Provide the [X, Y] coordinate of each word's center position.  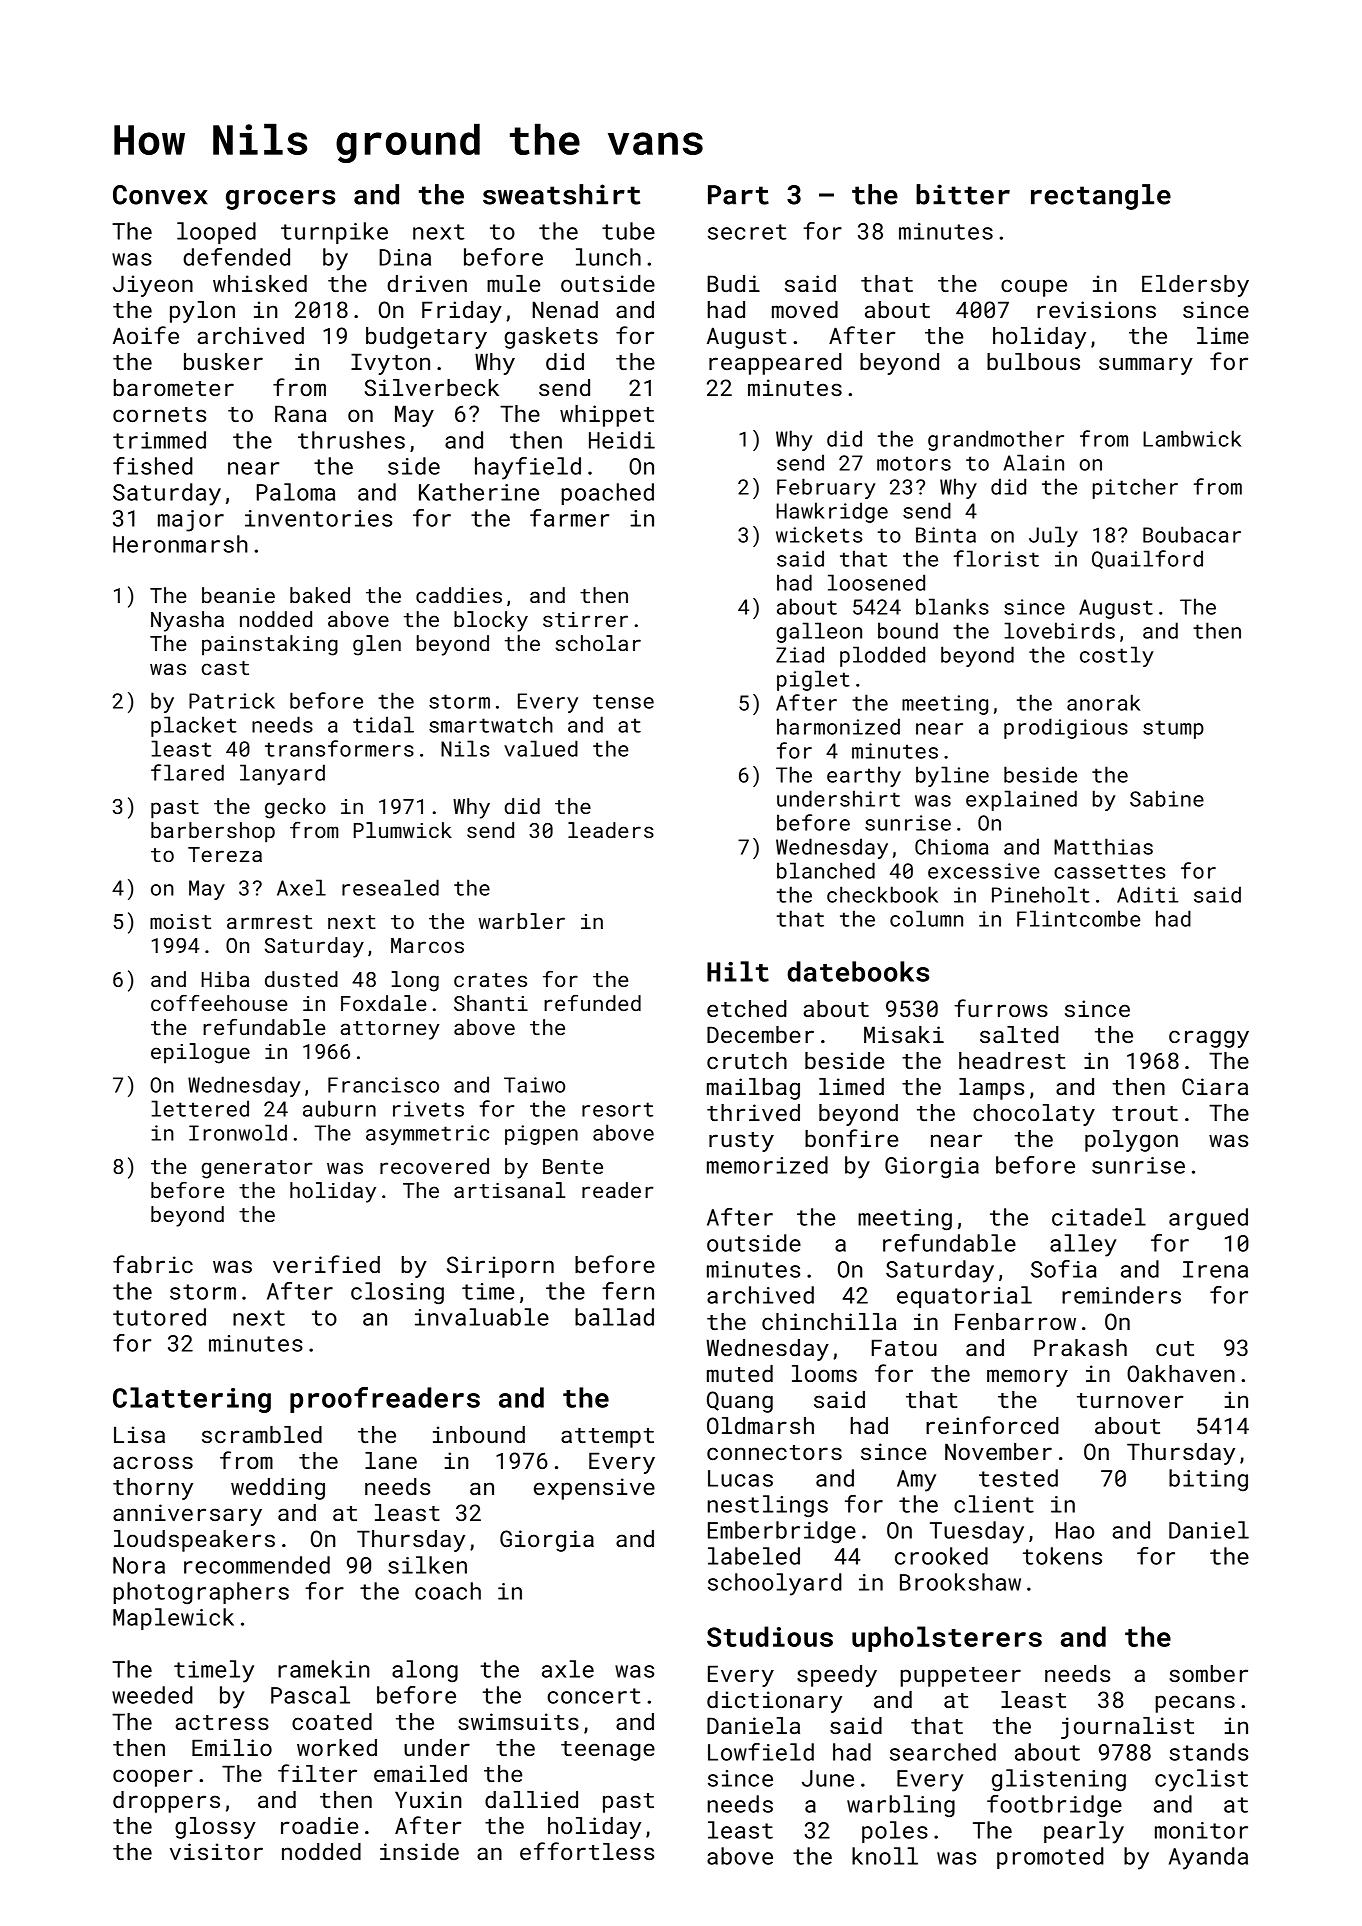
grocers [280, 200]
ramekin [323, 1669]
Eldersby [1195, 286]
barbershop [213, 832]
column [926, 918]
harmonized [838, 726]
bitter [963, 194]
